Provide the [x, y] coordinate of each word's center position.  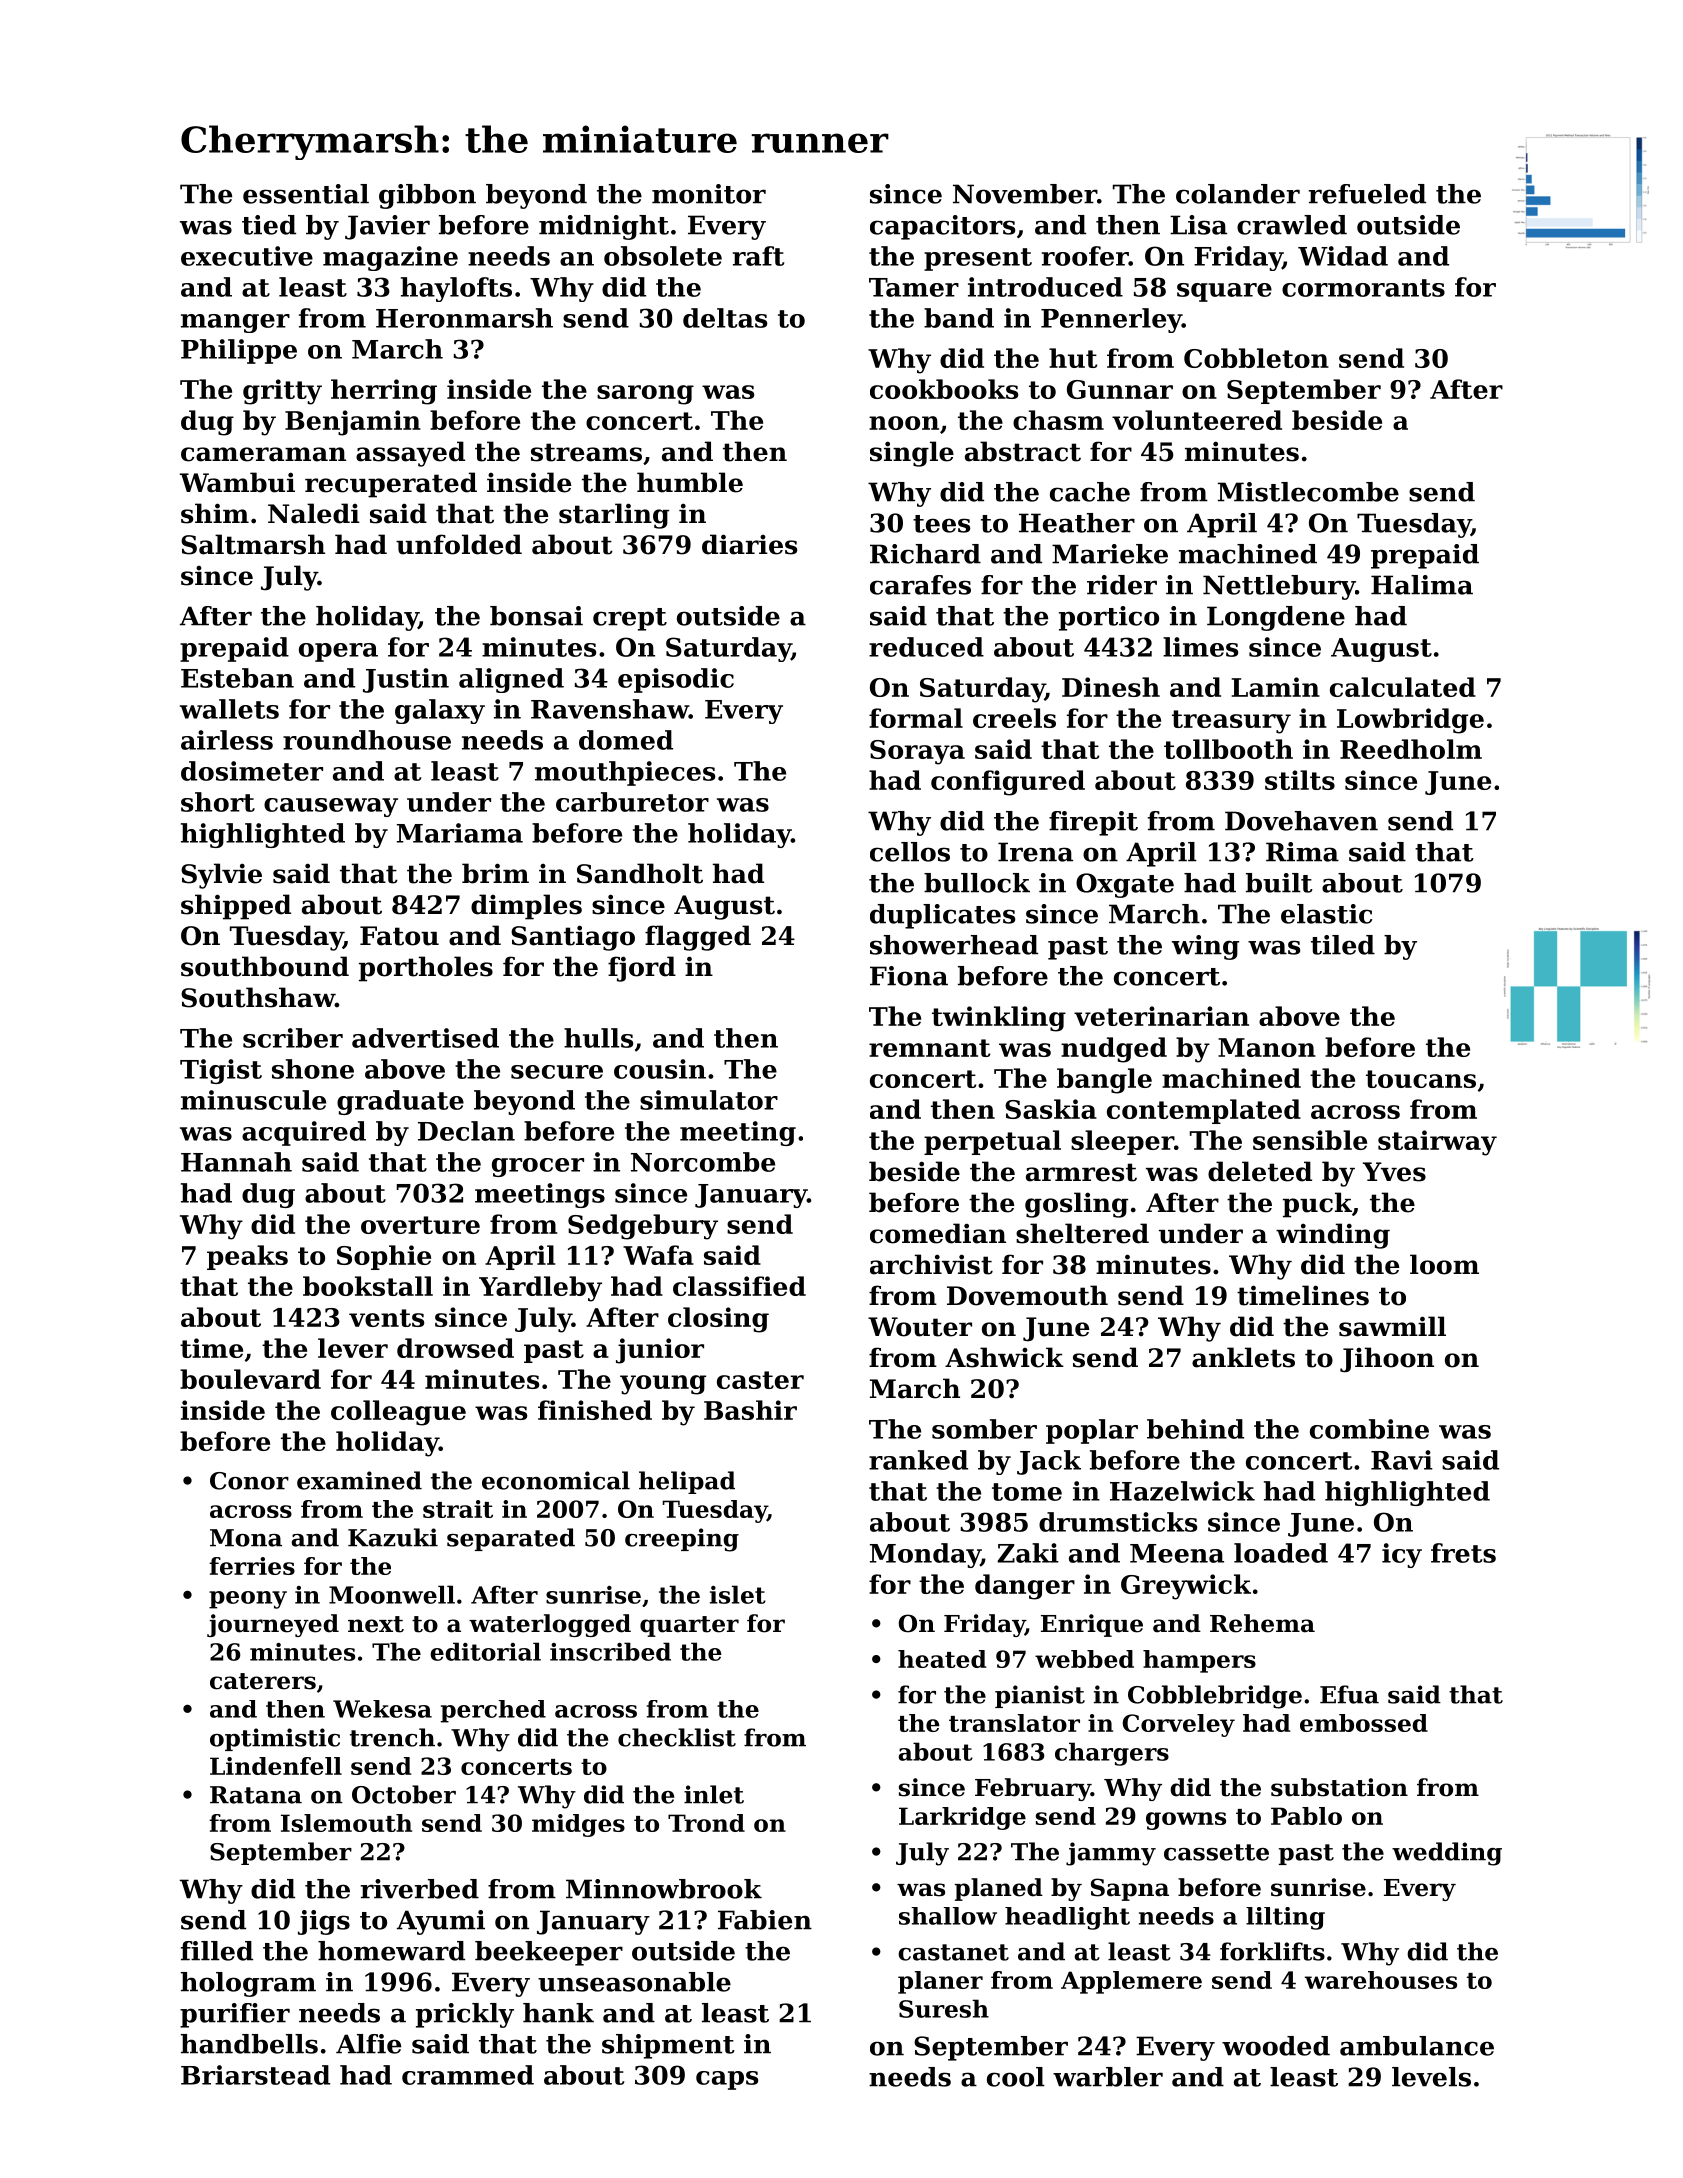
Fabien [765, 1920]
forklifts [1272, 1951]
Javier [387, 227]
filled [217, 1951]
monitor [709, 194]
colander [1238, 194]
